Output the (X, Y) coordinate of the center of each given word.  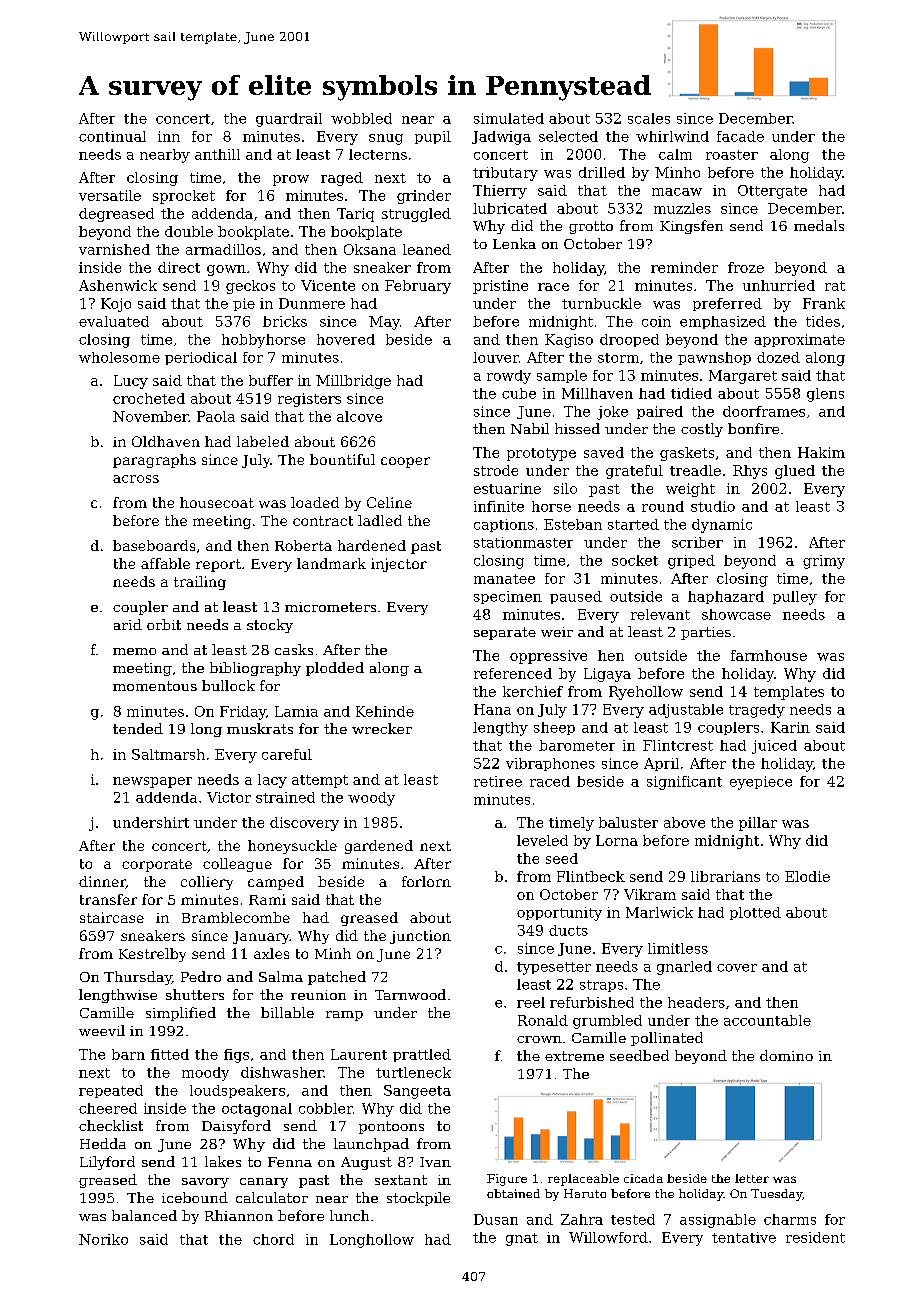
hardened (372, 545)
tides (823, 321)
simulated (509, 118)
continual (112, 136)
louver (496, 357)
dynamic (722, 526)
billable (287, 1012)
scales (649, 118)
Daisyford (236, 1127)
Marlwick (659, 912)
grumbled (607, 1022)
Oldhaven (166, 441)
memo (134, 651)
